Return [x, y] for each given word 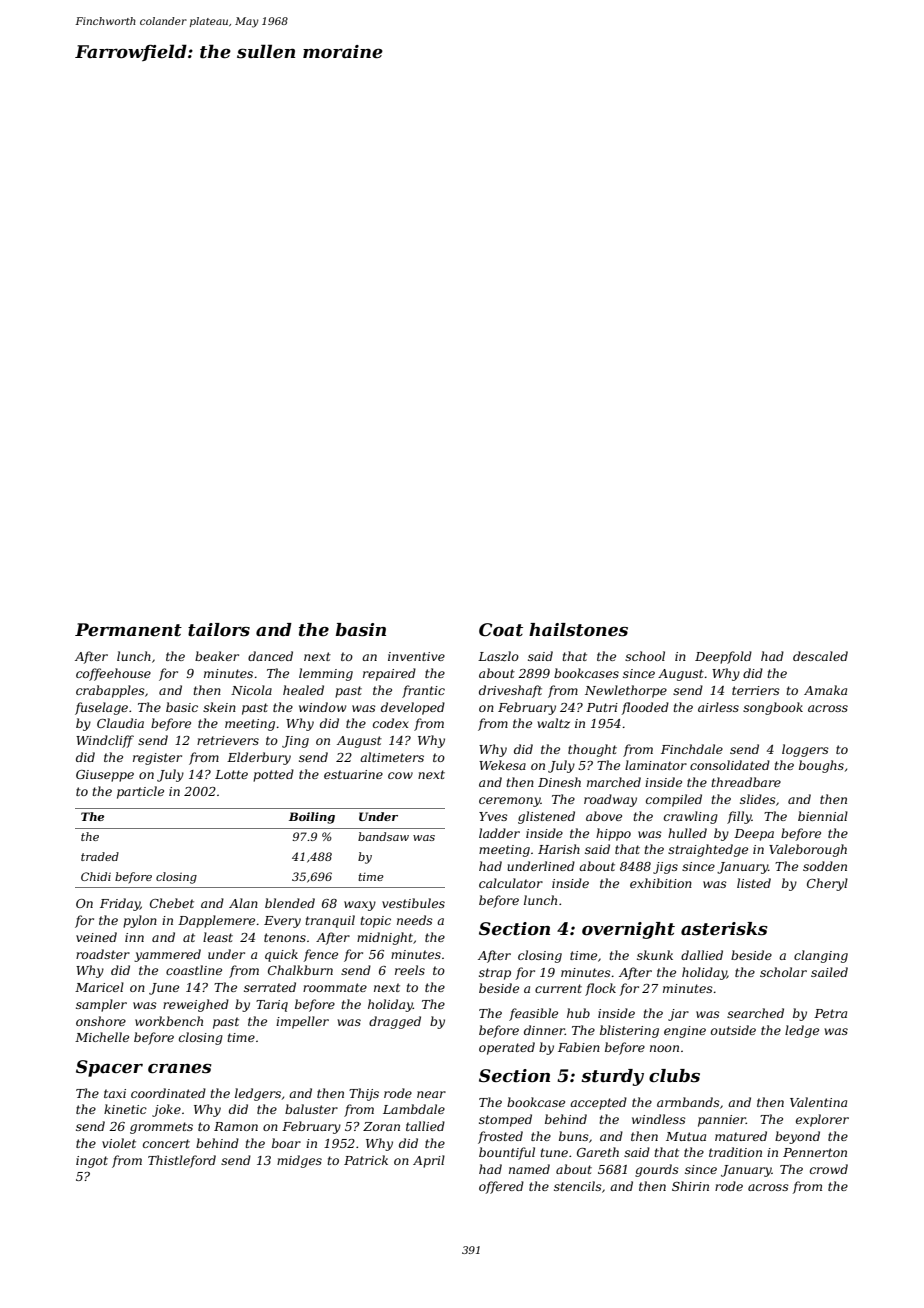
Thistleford [182, 1161]
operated [507, 1048]
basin [361, 630]
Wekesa [502, 765]
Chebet [172, 903]
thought [592, 750]
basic [182, 707]
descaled [820, 656]
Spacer [109, 1068]
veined [96, 937]
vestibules [413, 903]
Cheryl [827, 884]
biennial [823, 816]
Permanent [128, 630]
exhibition [661, 883]
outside [733, 1030]
